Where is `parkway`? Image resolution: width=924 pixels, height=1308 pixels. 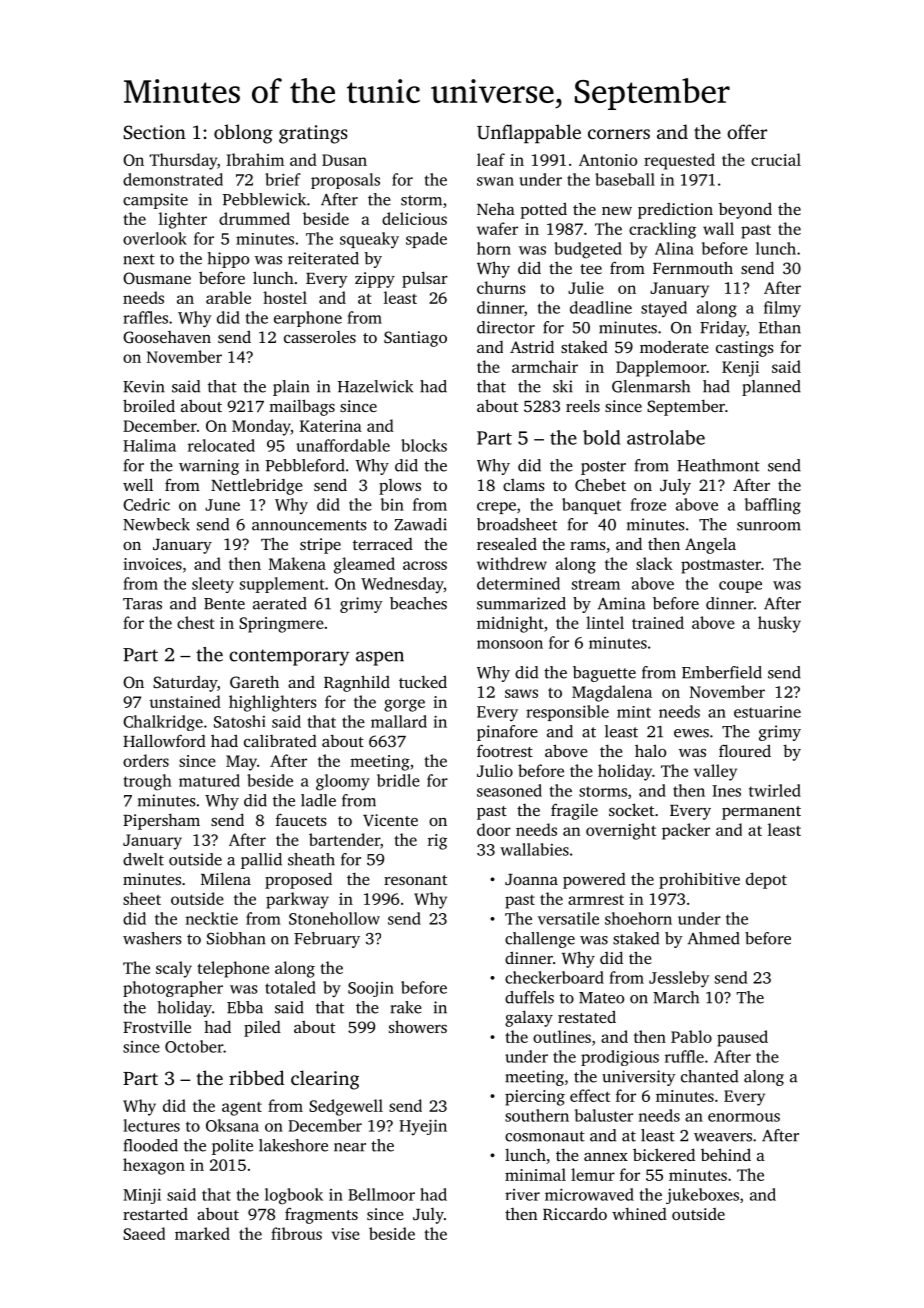 parkway is located at coordinates (297, 900).
